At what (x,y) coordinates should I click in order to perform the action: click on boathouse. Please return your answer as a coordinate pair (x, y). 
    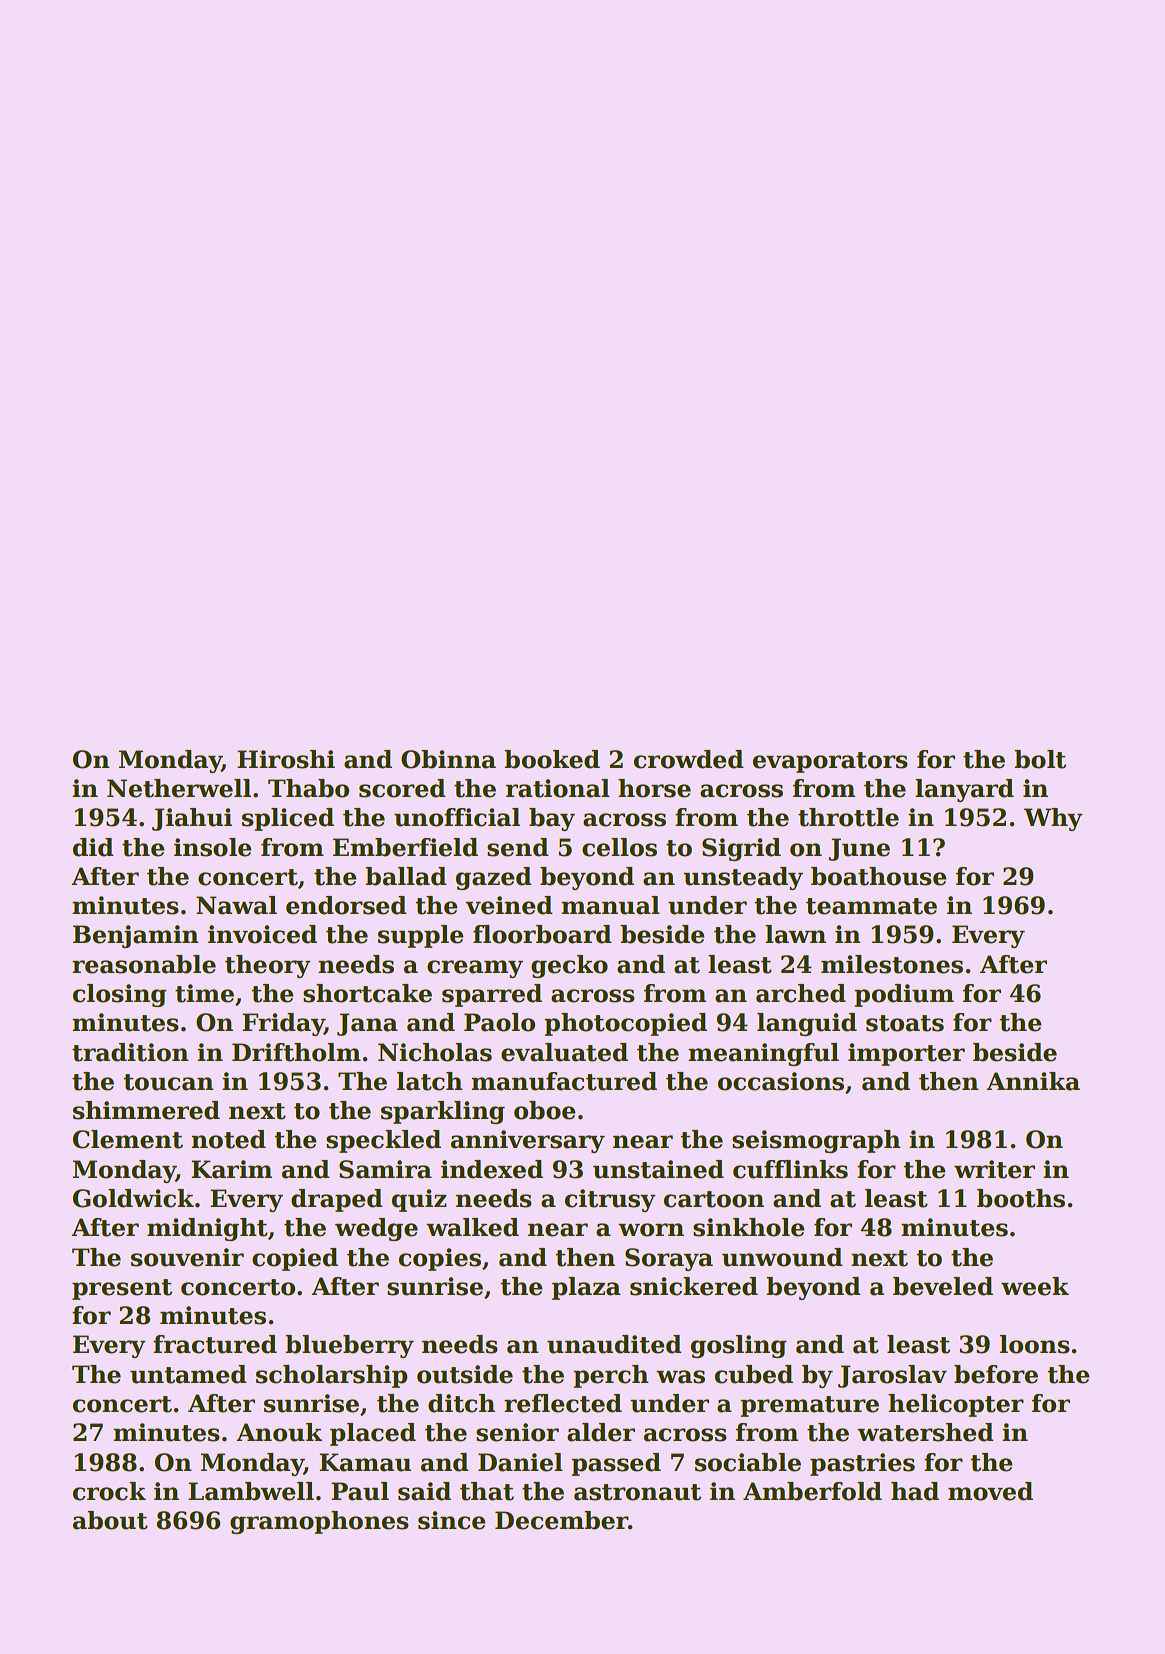
    Looking at the image, I should click on (878, 876).
